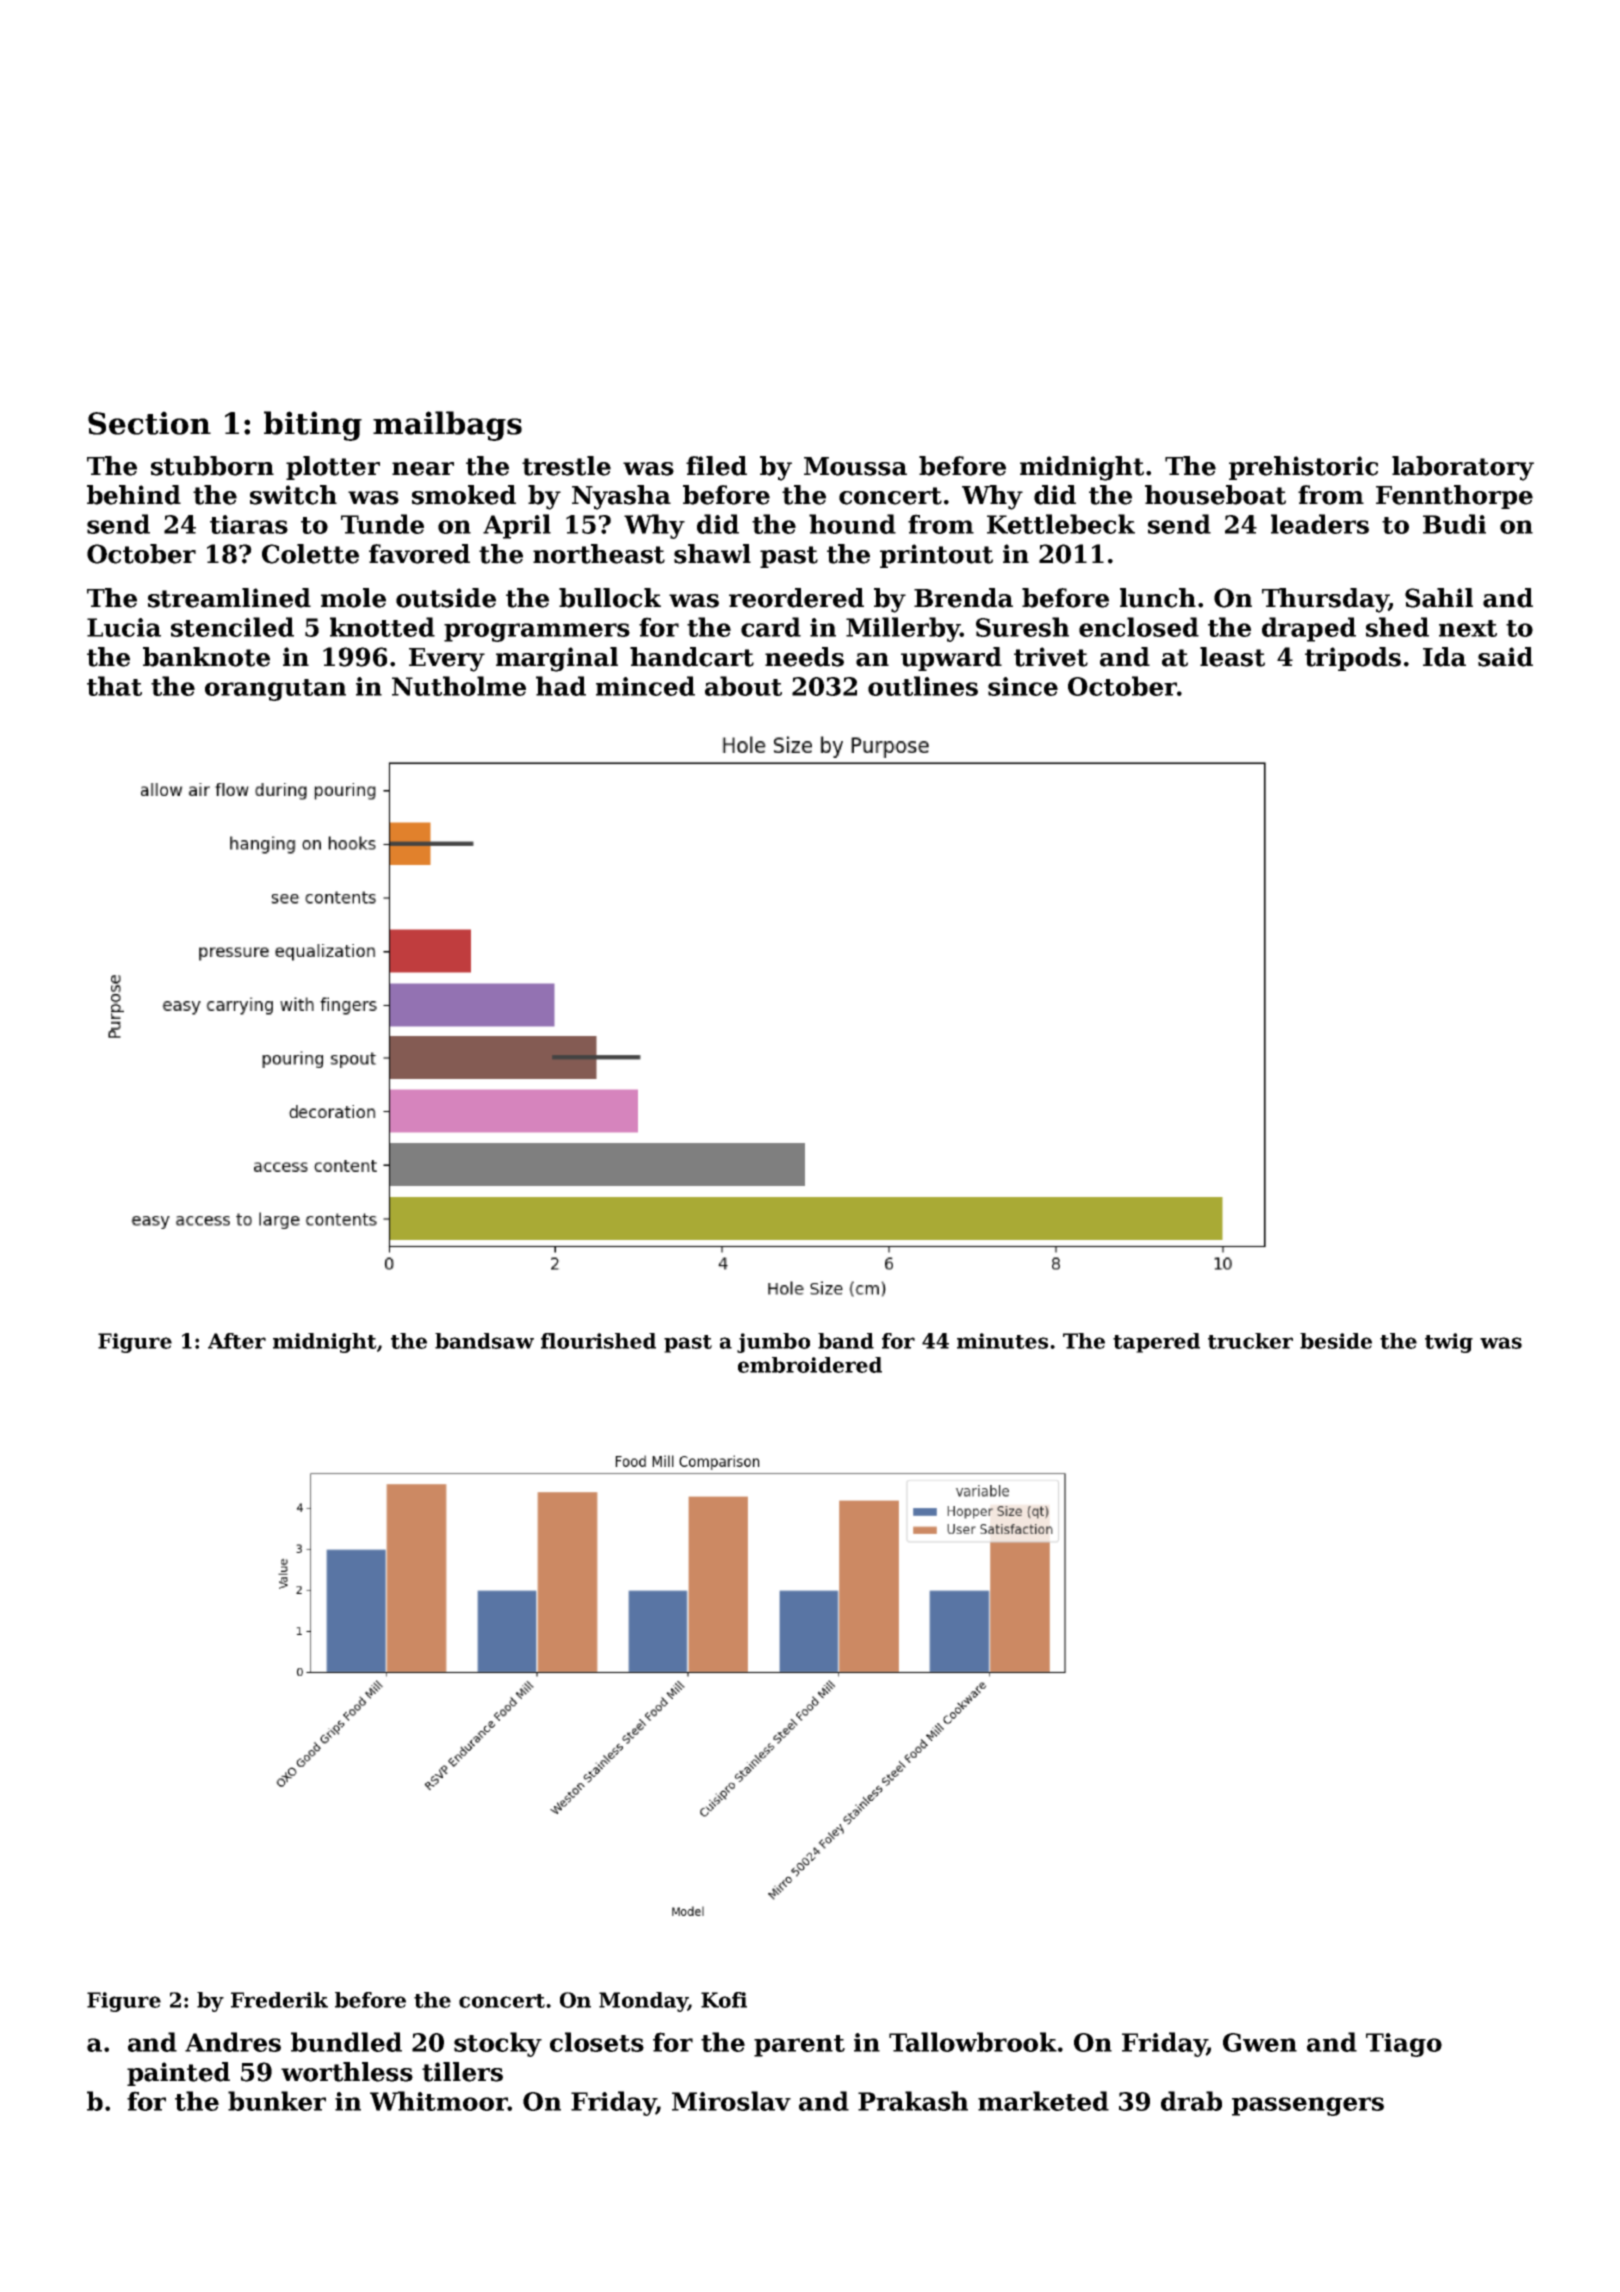 The image size is (1620, 2292). I want to click on After, so click(237, 1341).
